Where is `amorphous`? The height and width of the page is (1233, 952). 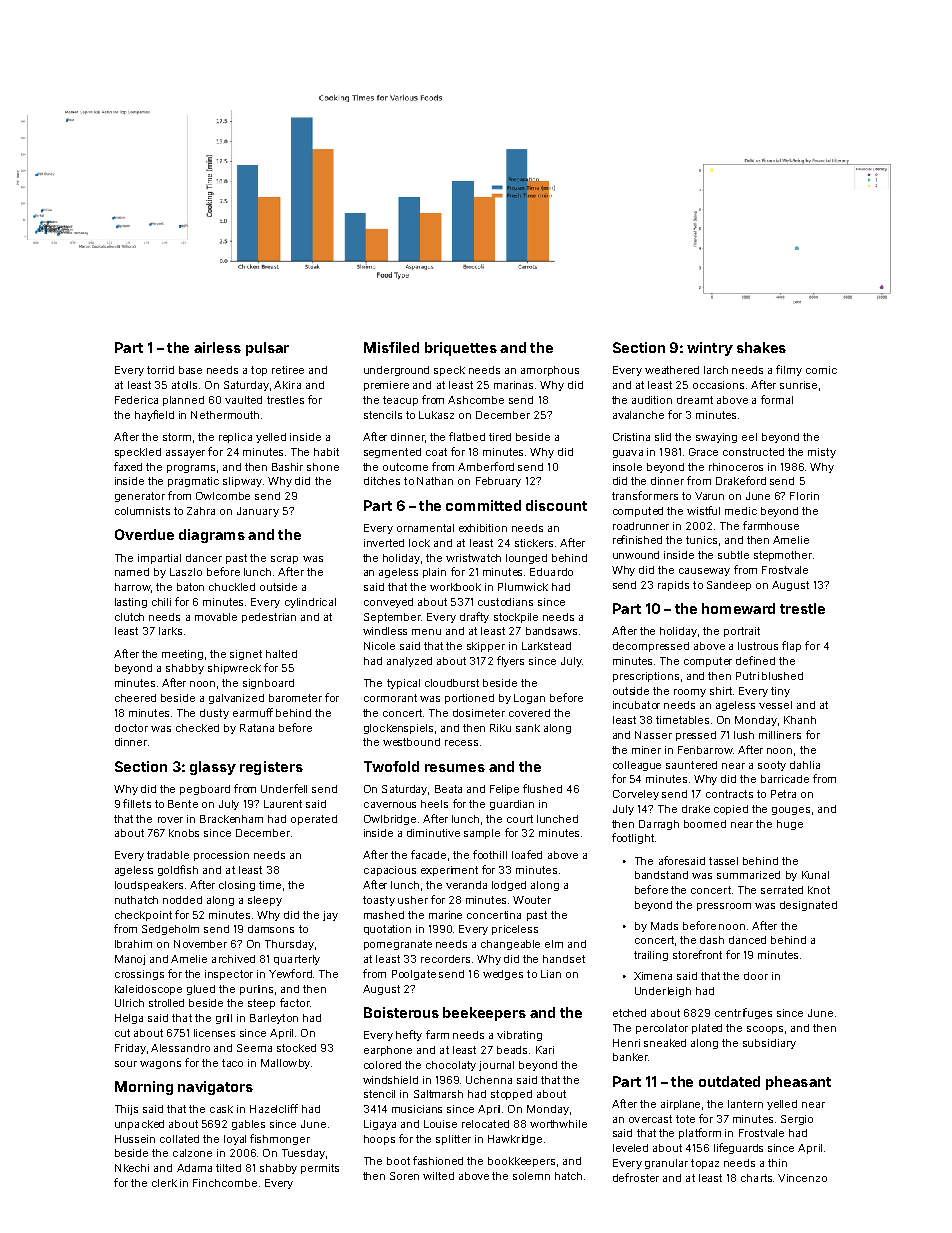
amorphous is located at coordinates (550, 371).
